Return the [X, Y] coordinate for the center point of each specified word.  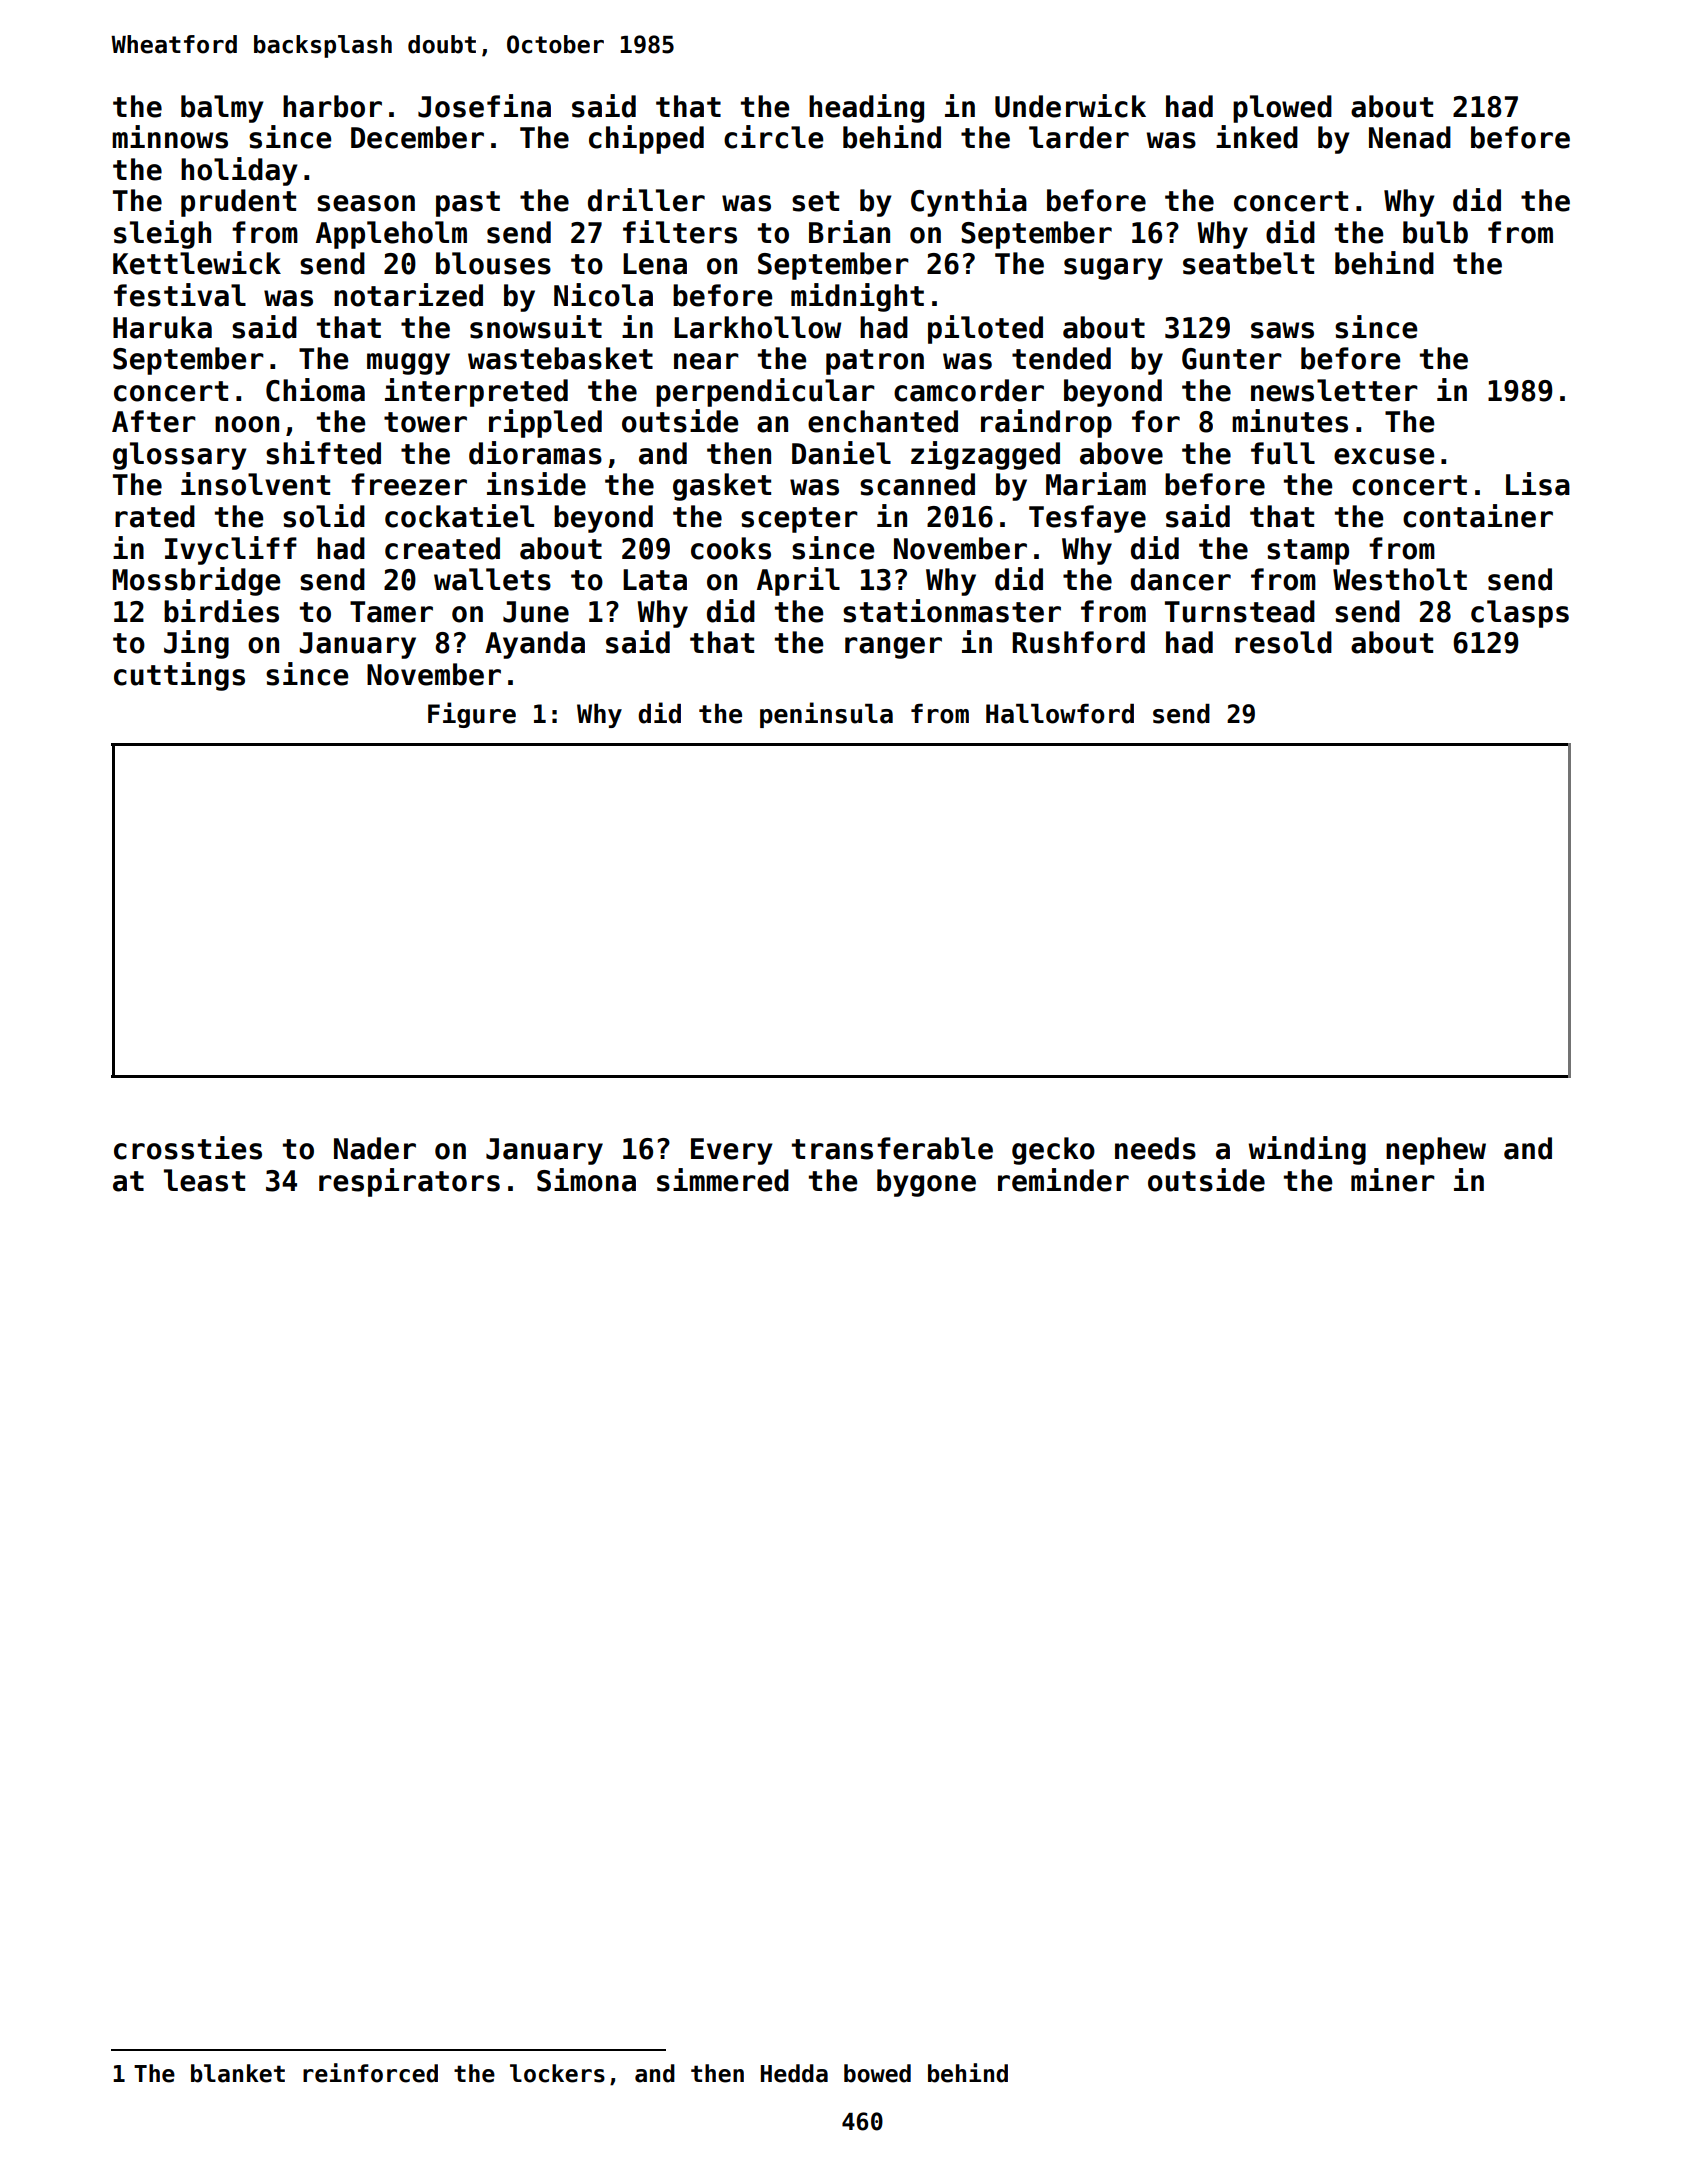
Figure [472, 715]
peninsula [826, 715]
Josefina [484, 106]
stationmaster [952, 611]
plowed [1282, 109]
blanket [238, 2073]
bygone [926, 1183]
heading [866, 108]
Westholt [1400, 579]
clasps [1520, 614]
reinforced [370, 2073]
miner [1393, 1180]
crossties [188, 1148]
